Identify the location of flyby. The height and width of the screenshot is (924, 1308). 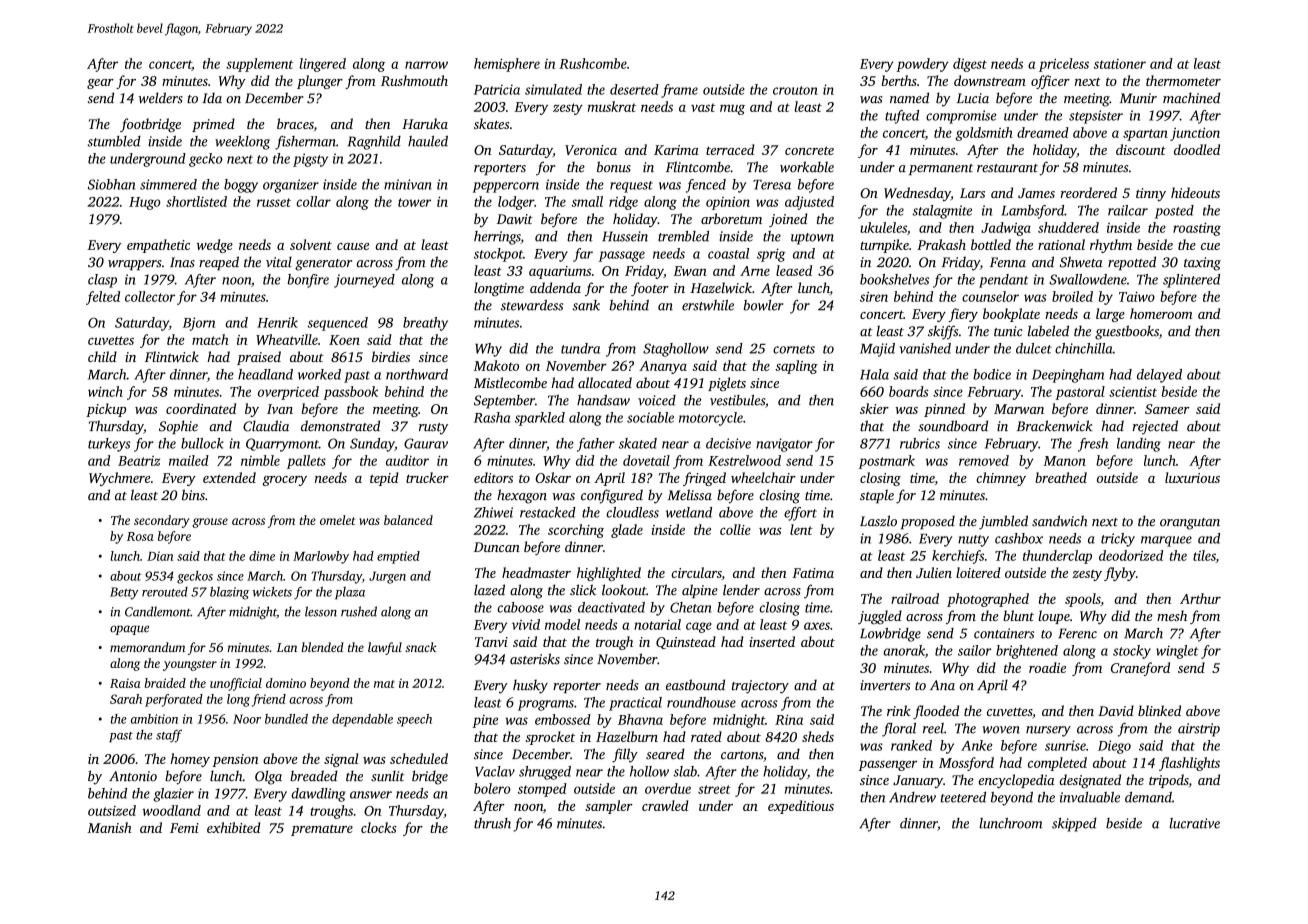
(1120, 574).
